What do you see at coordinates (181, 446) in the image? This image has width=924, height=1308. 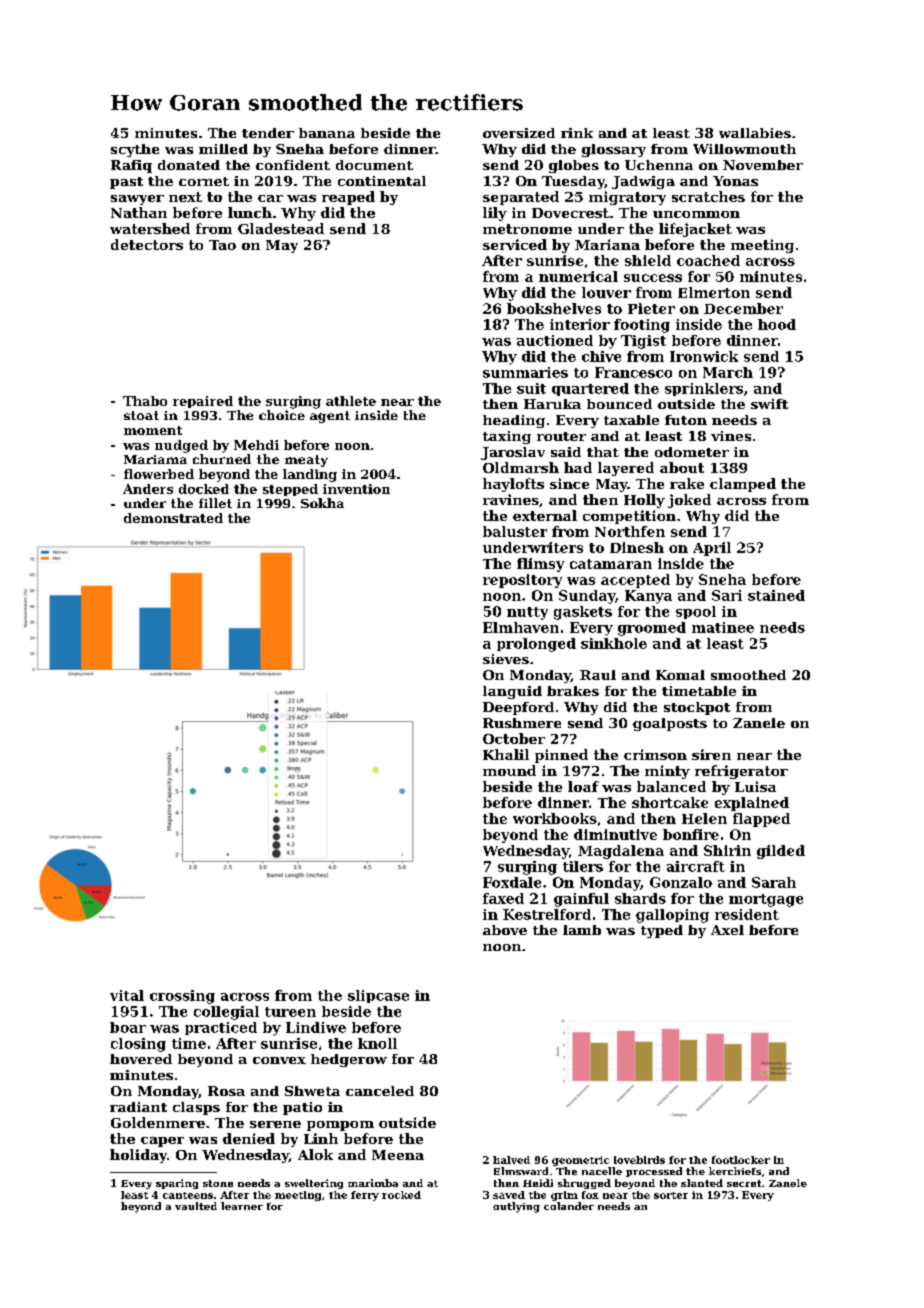 I see `nudged` at bounding box center [181, 446].
